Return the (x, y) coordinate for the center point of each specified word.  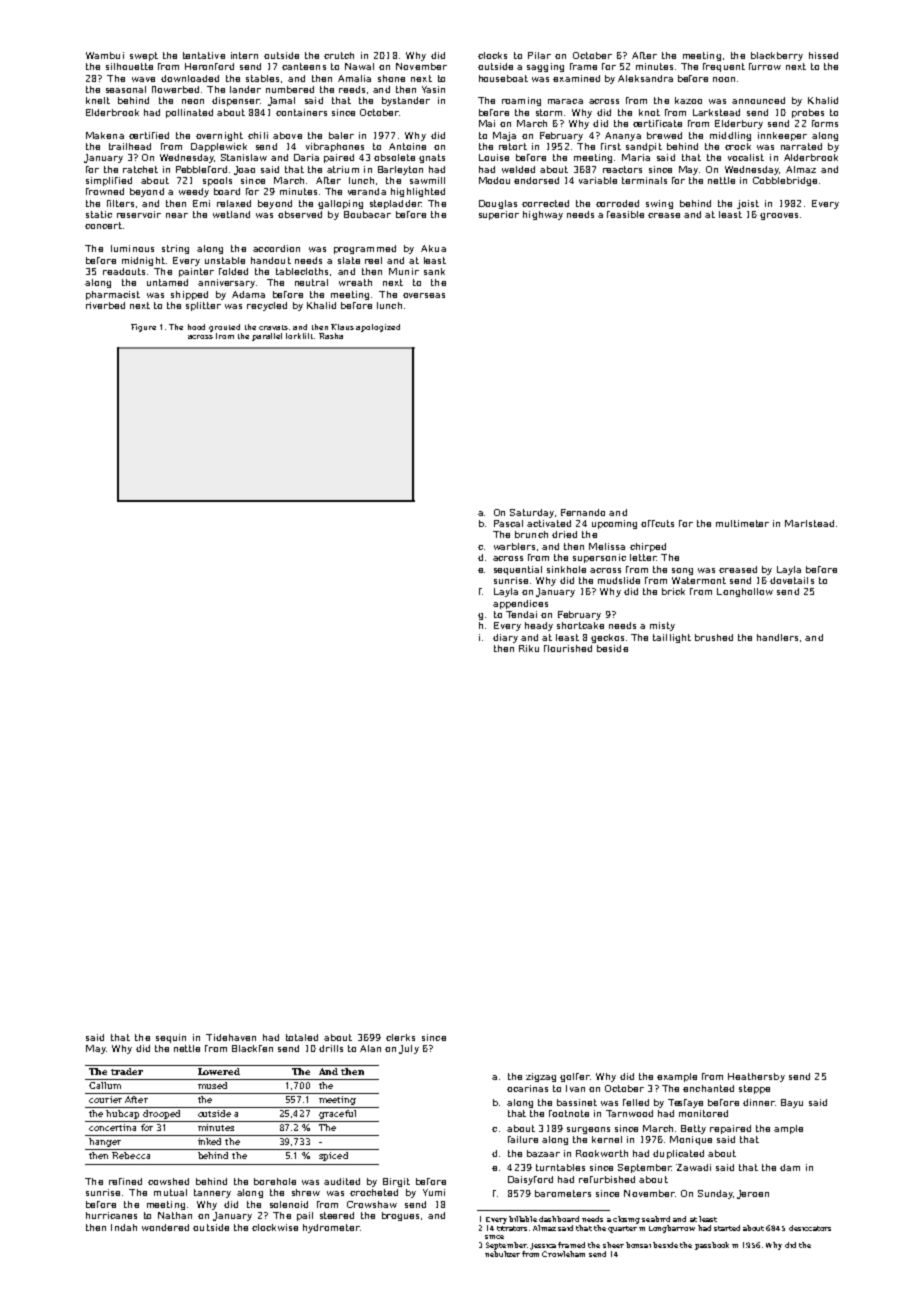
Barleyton (400, 170)
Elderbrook (112, 112)
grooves (779, 216)
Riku (529, 648)
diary (505, 638)
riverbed (105, 305)
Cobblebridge (785, 181)
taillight (672, 638)
